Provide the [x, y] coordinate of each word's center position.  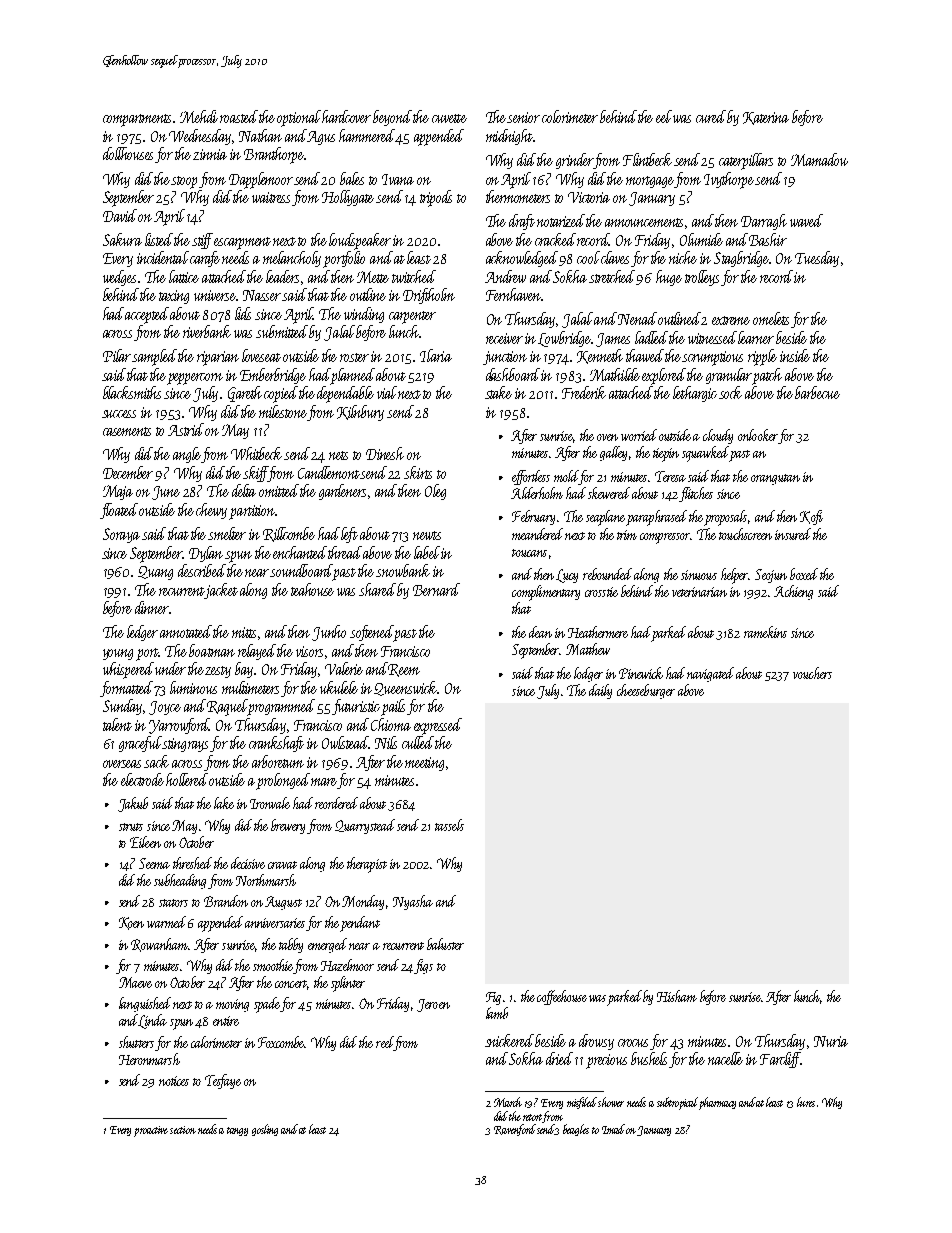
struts [131, 827]
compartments [137, 120]
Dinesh [385, 453]
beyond [392, 118]
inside [795, 355]
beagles [576, 1130]
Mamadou [819, 159]
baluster [445, 944]
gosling [265, 1130]
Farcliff [780, 1060]
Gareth [245, 394]
